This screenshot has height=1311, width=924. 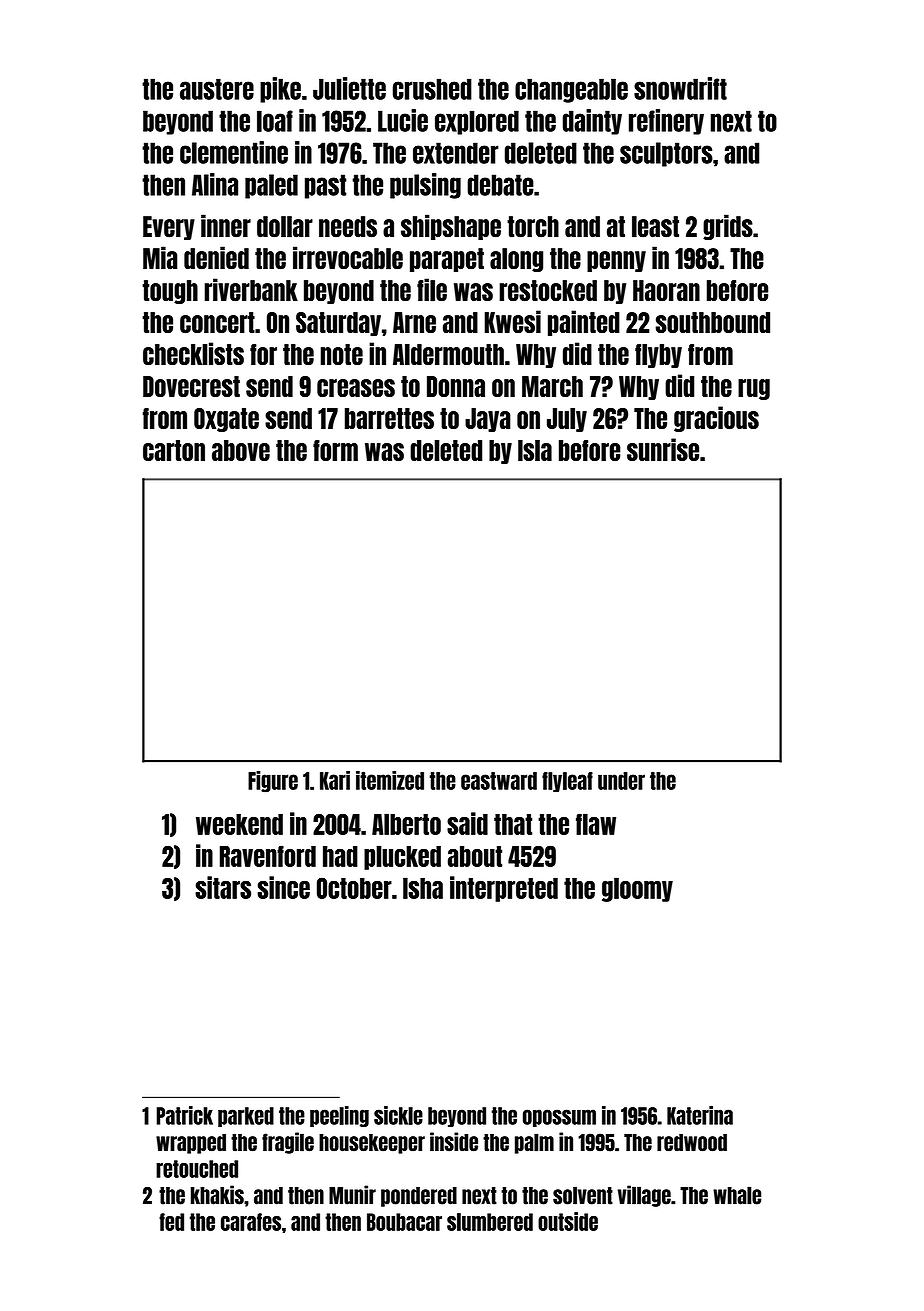 I want to click on Boubacar, so click(x=404, y=1222).
